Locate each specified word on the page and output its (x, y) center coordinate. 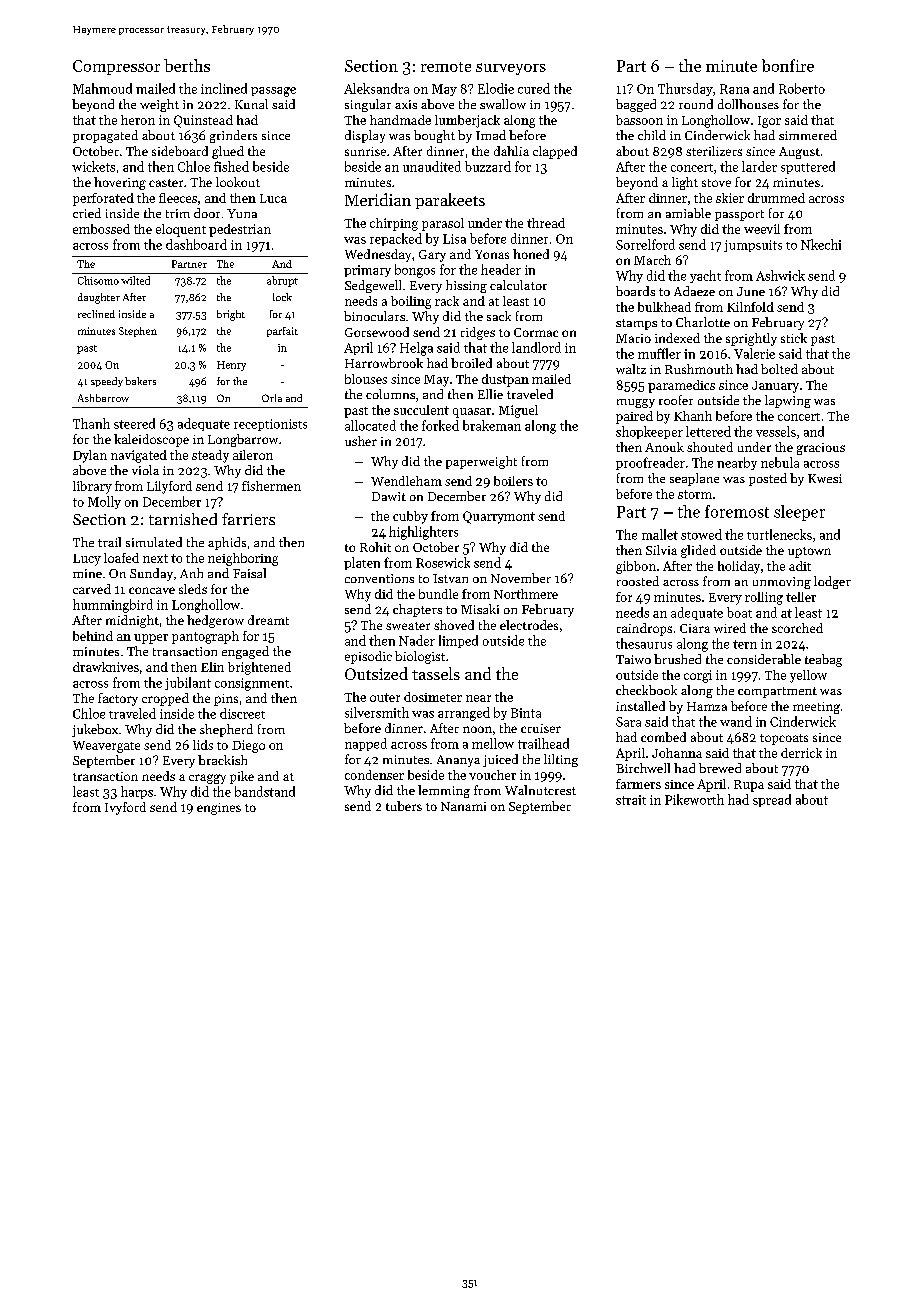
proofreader (650, 463)
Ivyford (125, 808)
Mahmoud (102, 88)
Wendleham (406, 481)
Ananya (458, 761)
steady (210, 456)
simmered (808, 135)
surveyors (511, 69)
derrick (801, 753)
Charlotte (703, 322)
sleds (193, 589)
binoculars (374, 316)
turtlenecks (779, 534)
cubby (410, 517)
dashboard (196, 244)
